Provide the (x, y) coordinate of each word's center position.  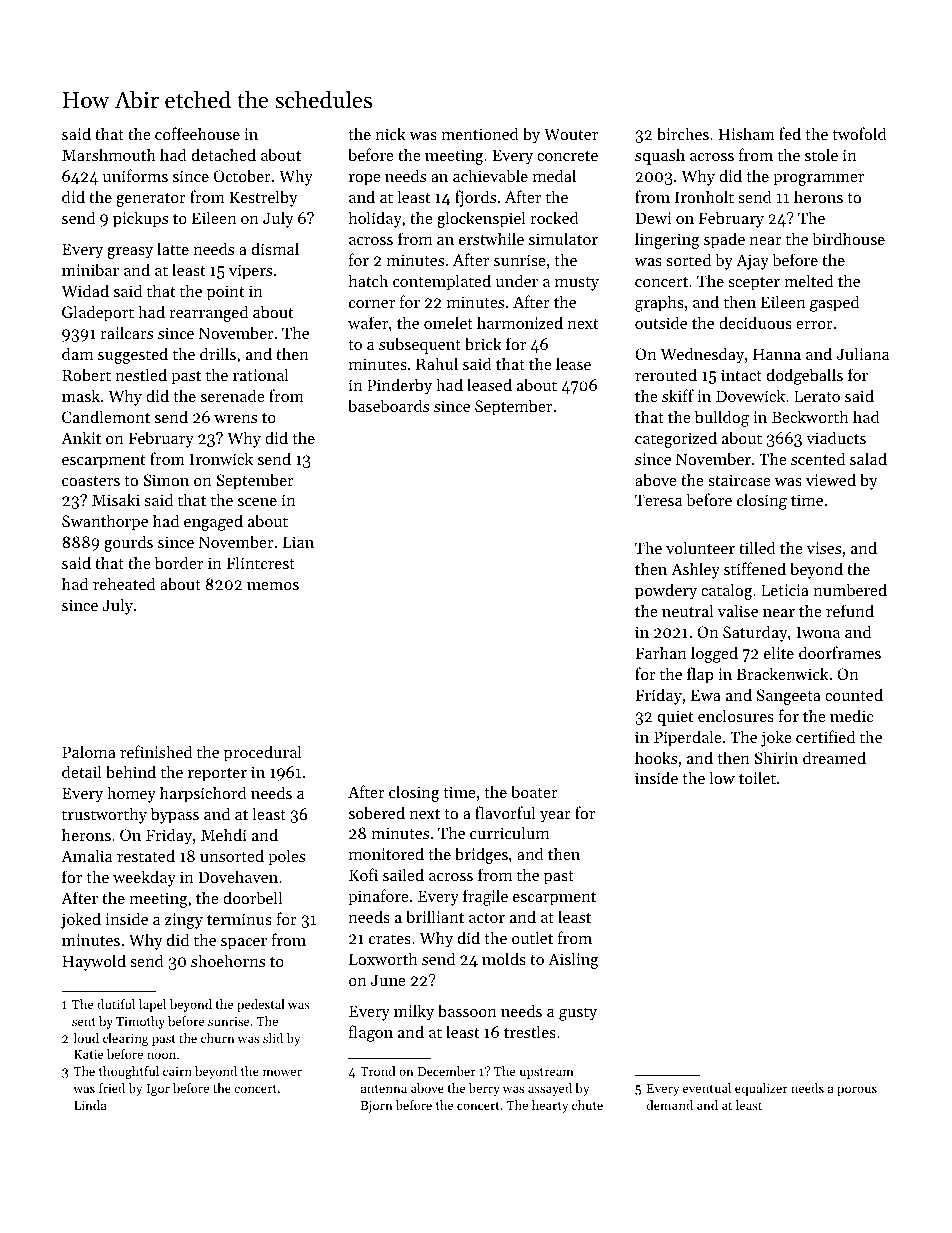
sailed (403, 874)
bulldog (722, 418)
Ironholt (704, 196)
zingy (184, 921)
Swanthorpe (105, 522)
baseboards (388, 405)
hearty (550, 1106)
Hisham (747, 133)
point (225, 293)
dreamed (834, 757)
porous (857, 1091)
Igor (158, 1090)
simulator (563, 238)
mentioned (480, 133)
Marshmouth (109, 154)
